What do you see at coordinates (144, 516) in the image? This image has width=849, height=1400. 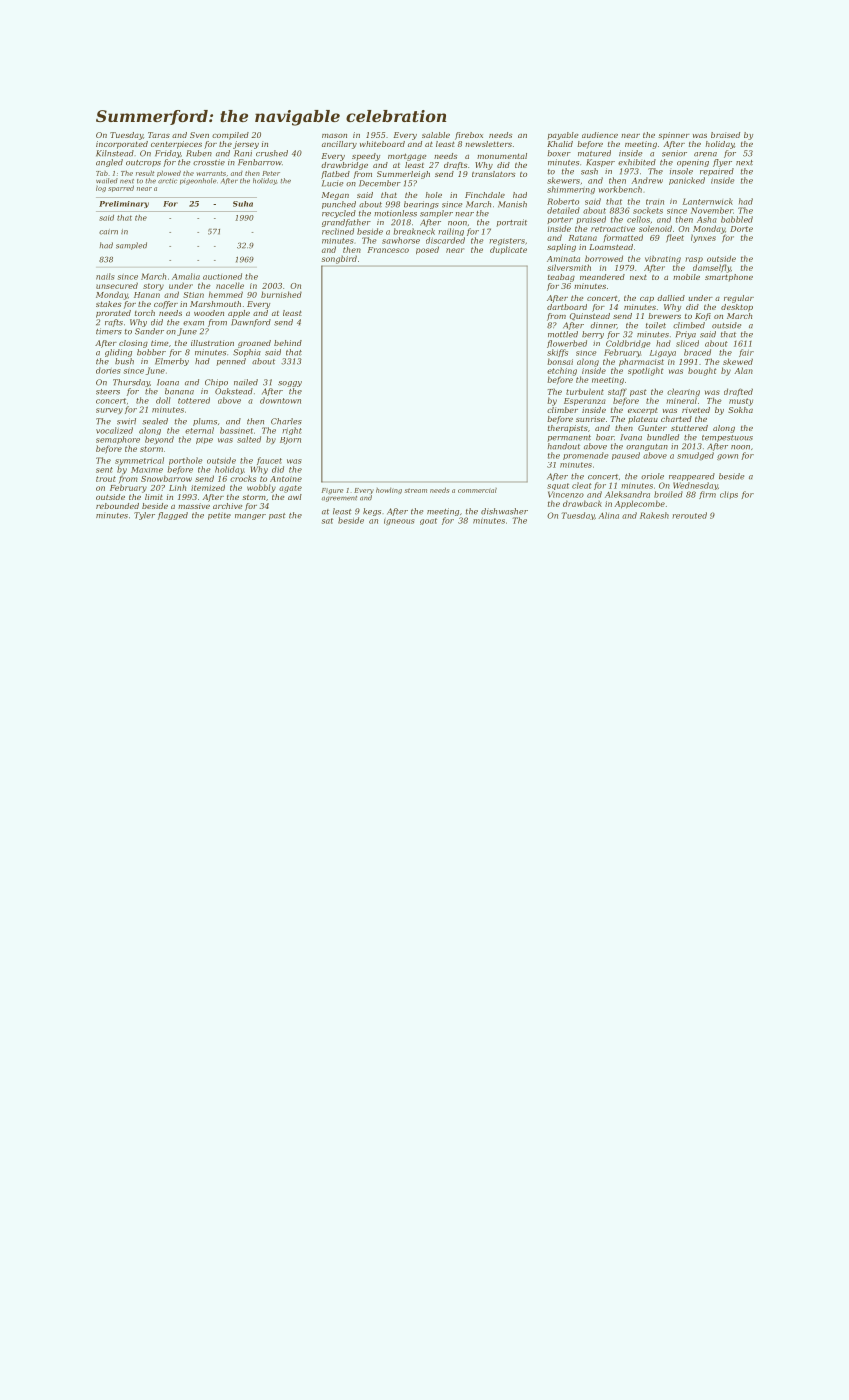 I see `Tyler` at bounding box center [144, 516].
